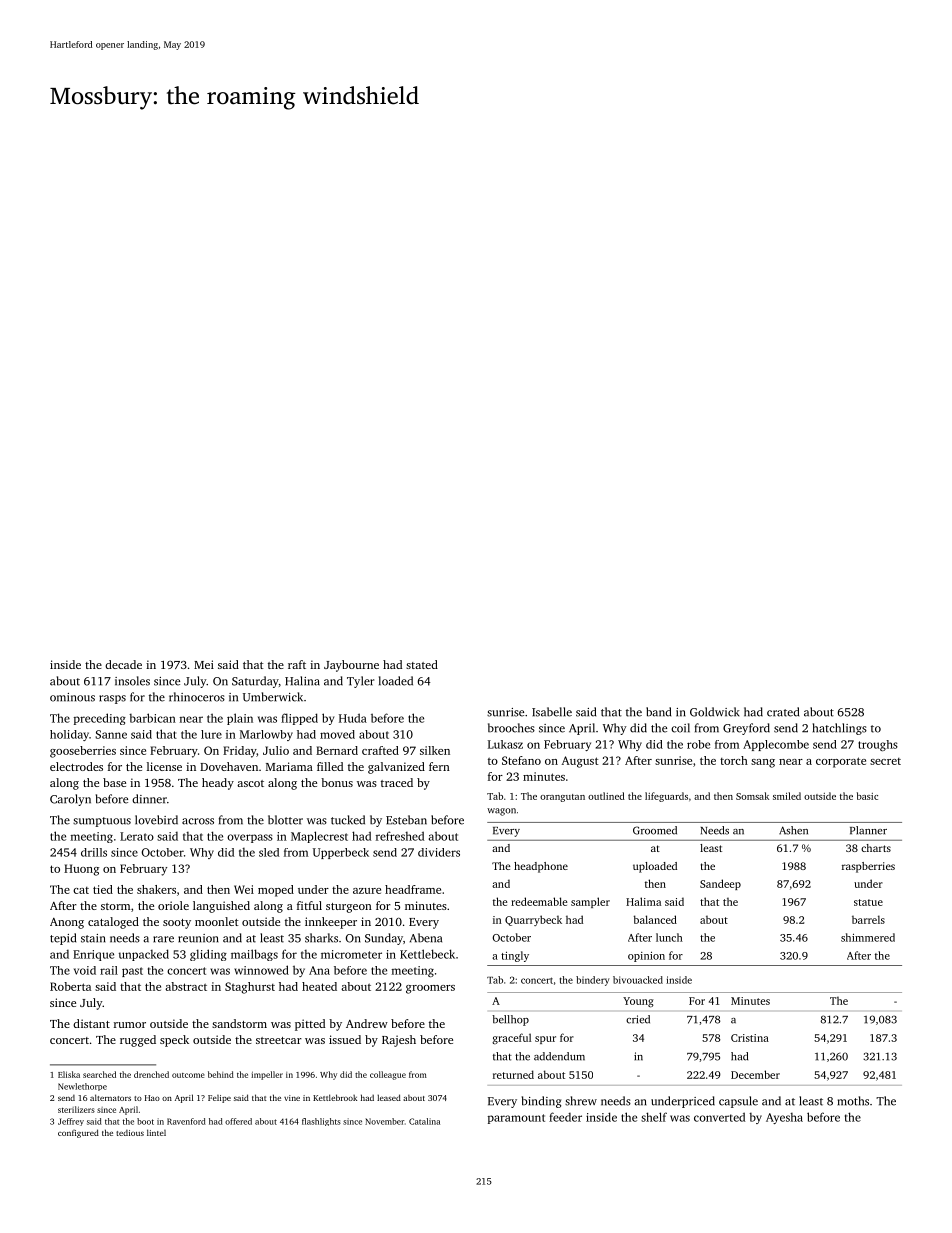 The height and width of the screenshot is (1233, 952). What do you see at coordinates (714, 712) in the screenshot?
I see `Goldwick` at bounding box center [714, 712].
